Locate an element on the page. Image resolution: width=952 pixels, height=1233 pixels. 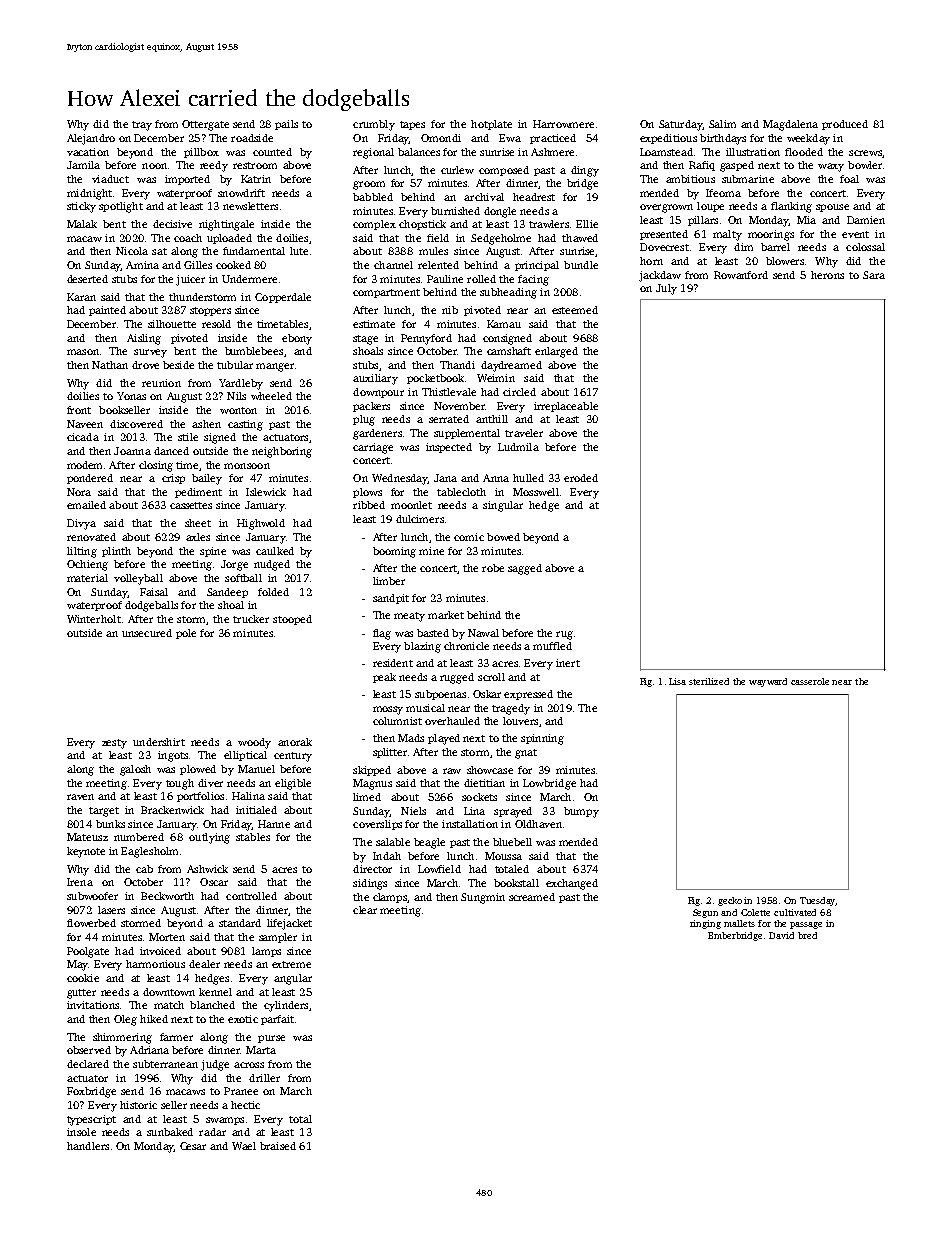
Yardleby is located at coordinates (241, 384).
